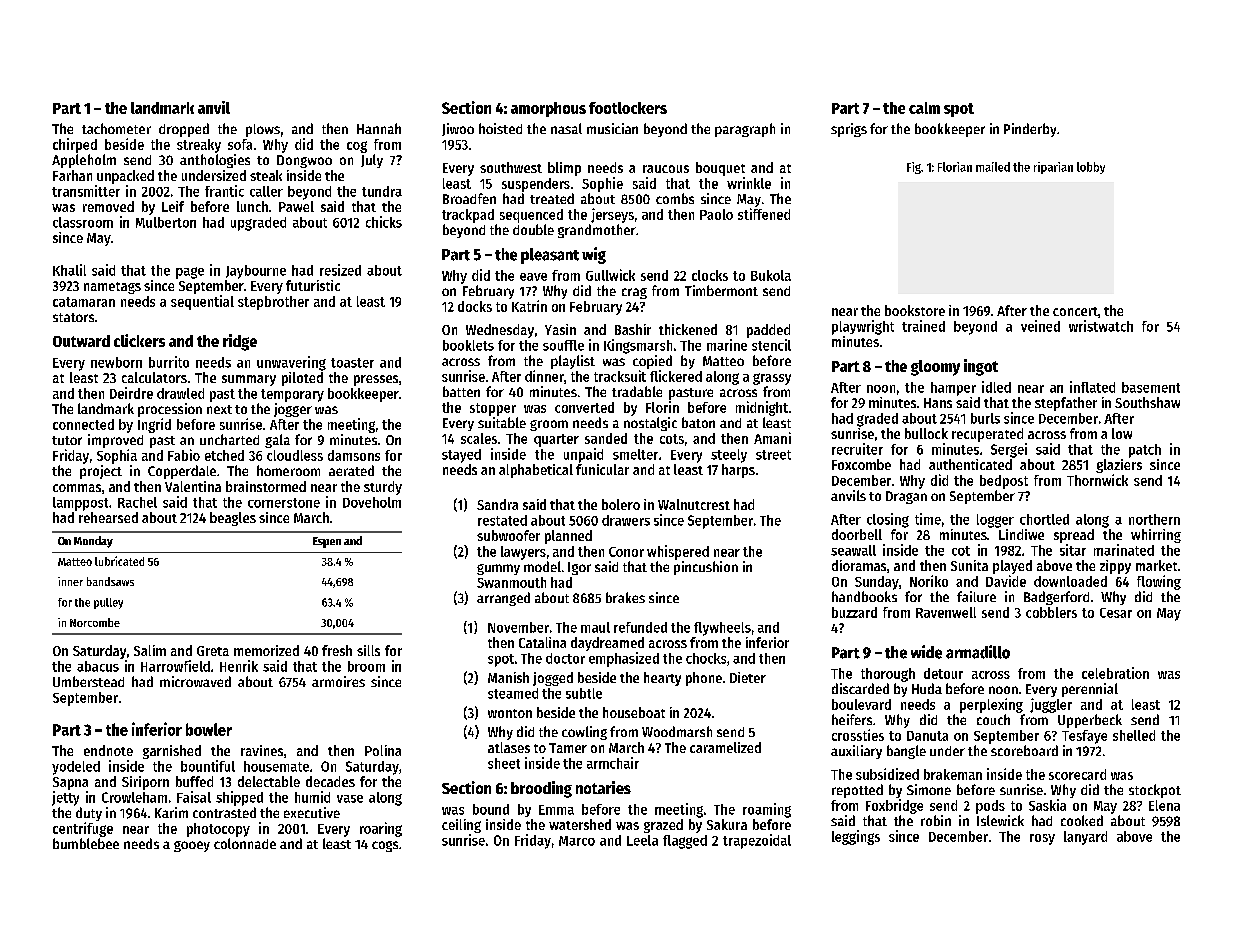 This page has height=952, width=1233. I want to click on lobby, so click(1091, 168).
